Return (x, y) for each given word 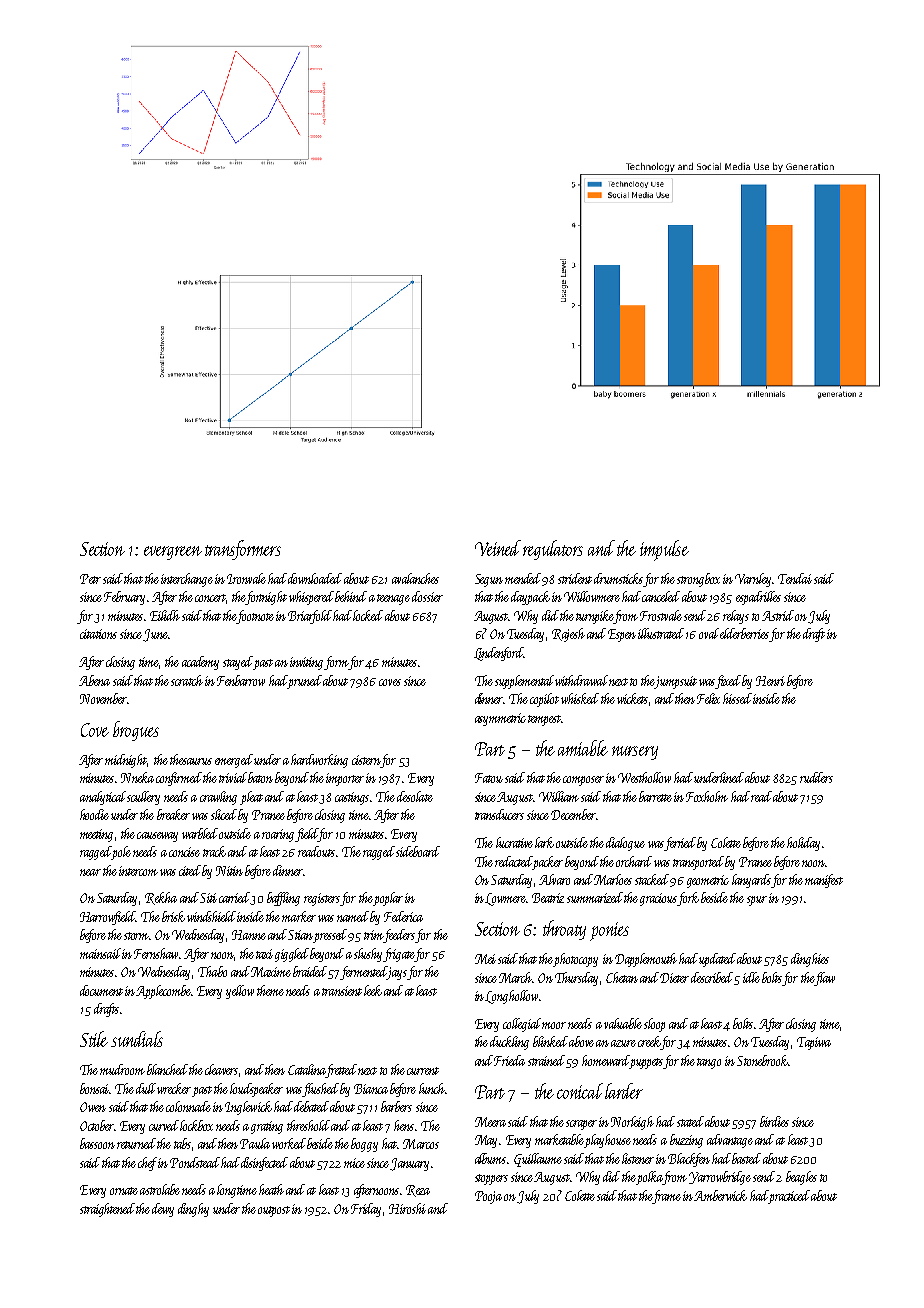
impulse (664, 550)
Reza (418, 1191)
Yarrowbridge (720, 1178)
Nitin (229, 871)
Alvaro (554, 879)
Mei (485, 959)
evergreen (173, 553)
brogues (136, 731)
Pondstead (195, 1162)
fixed (728, 682)
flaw (825, 979)
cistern (366, 760)
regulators (553, 550)
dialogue (625, 844)
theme (270, 990)
